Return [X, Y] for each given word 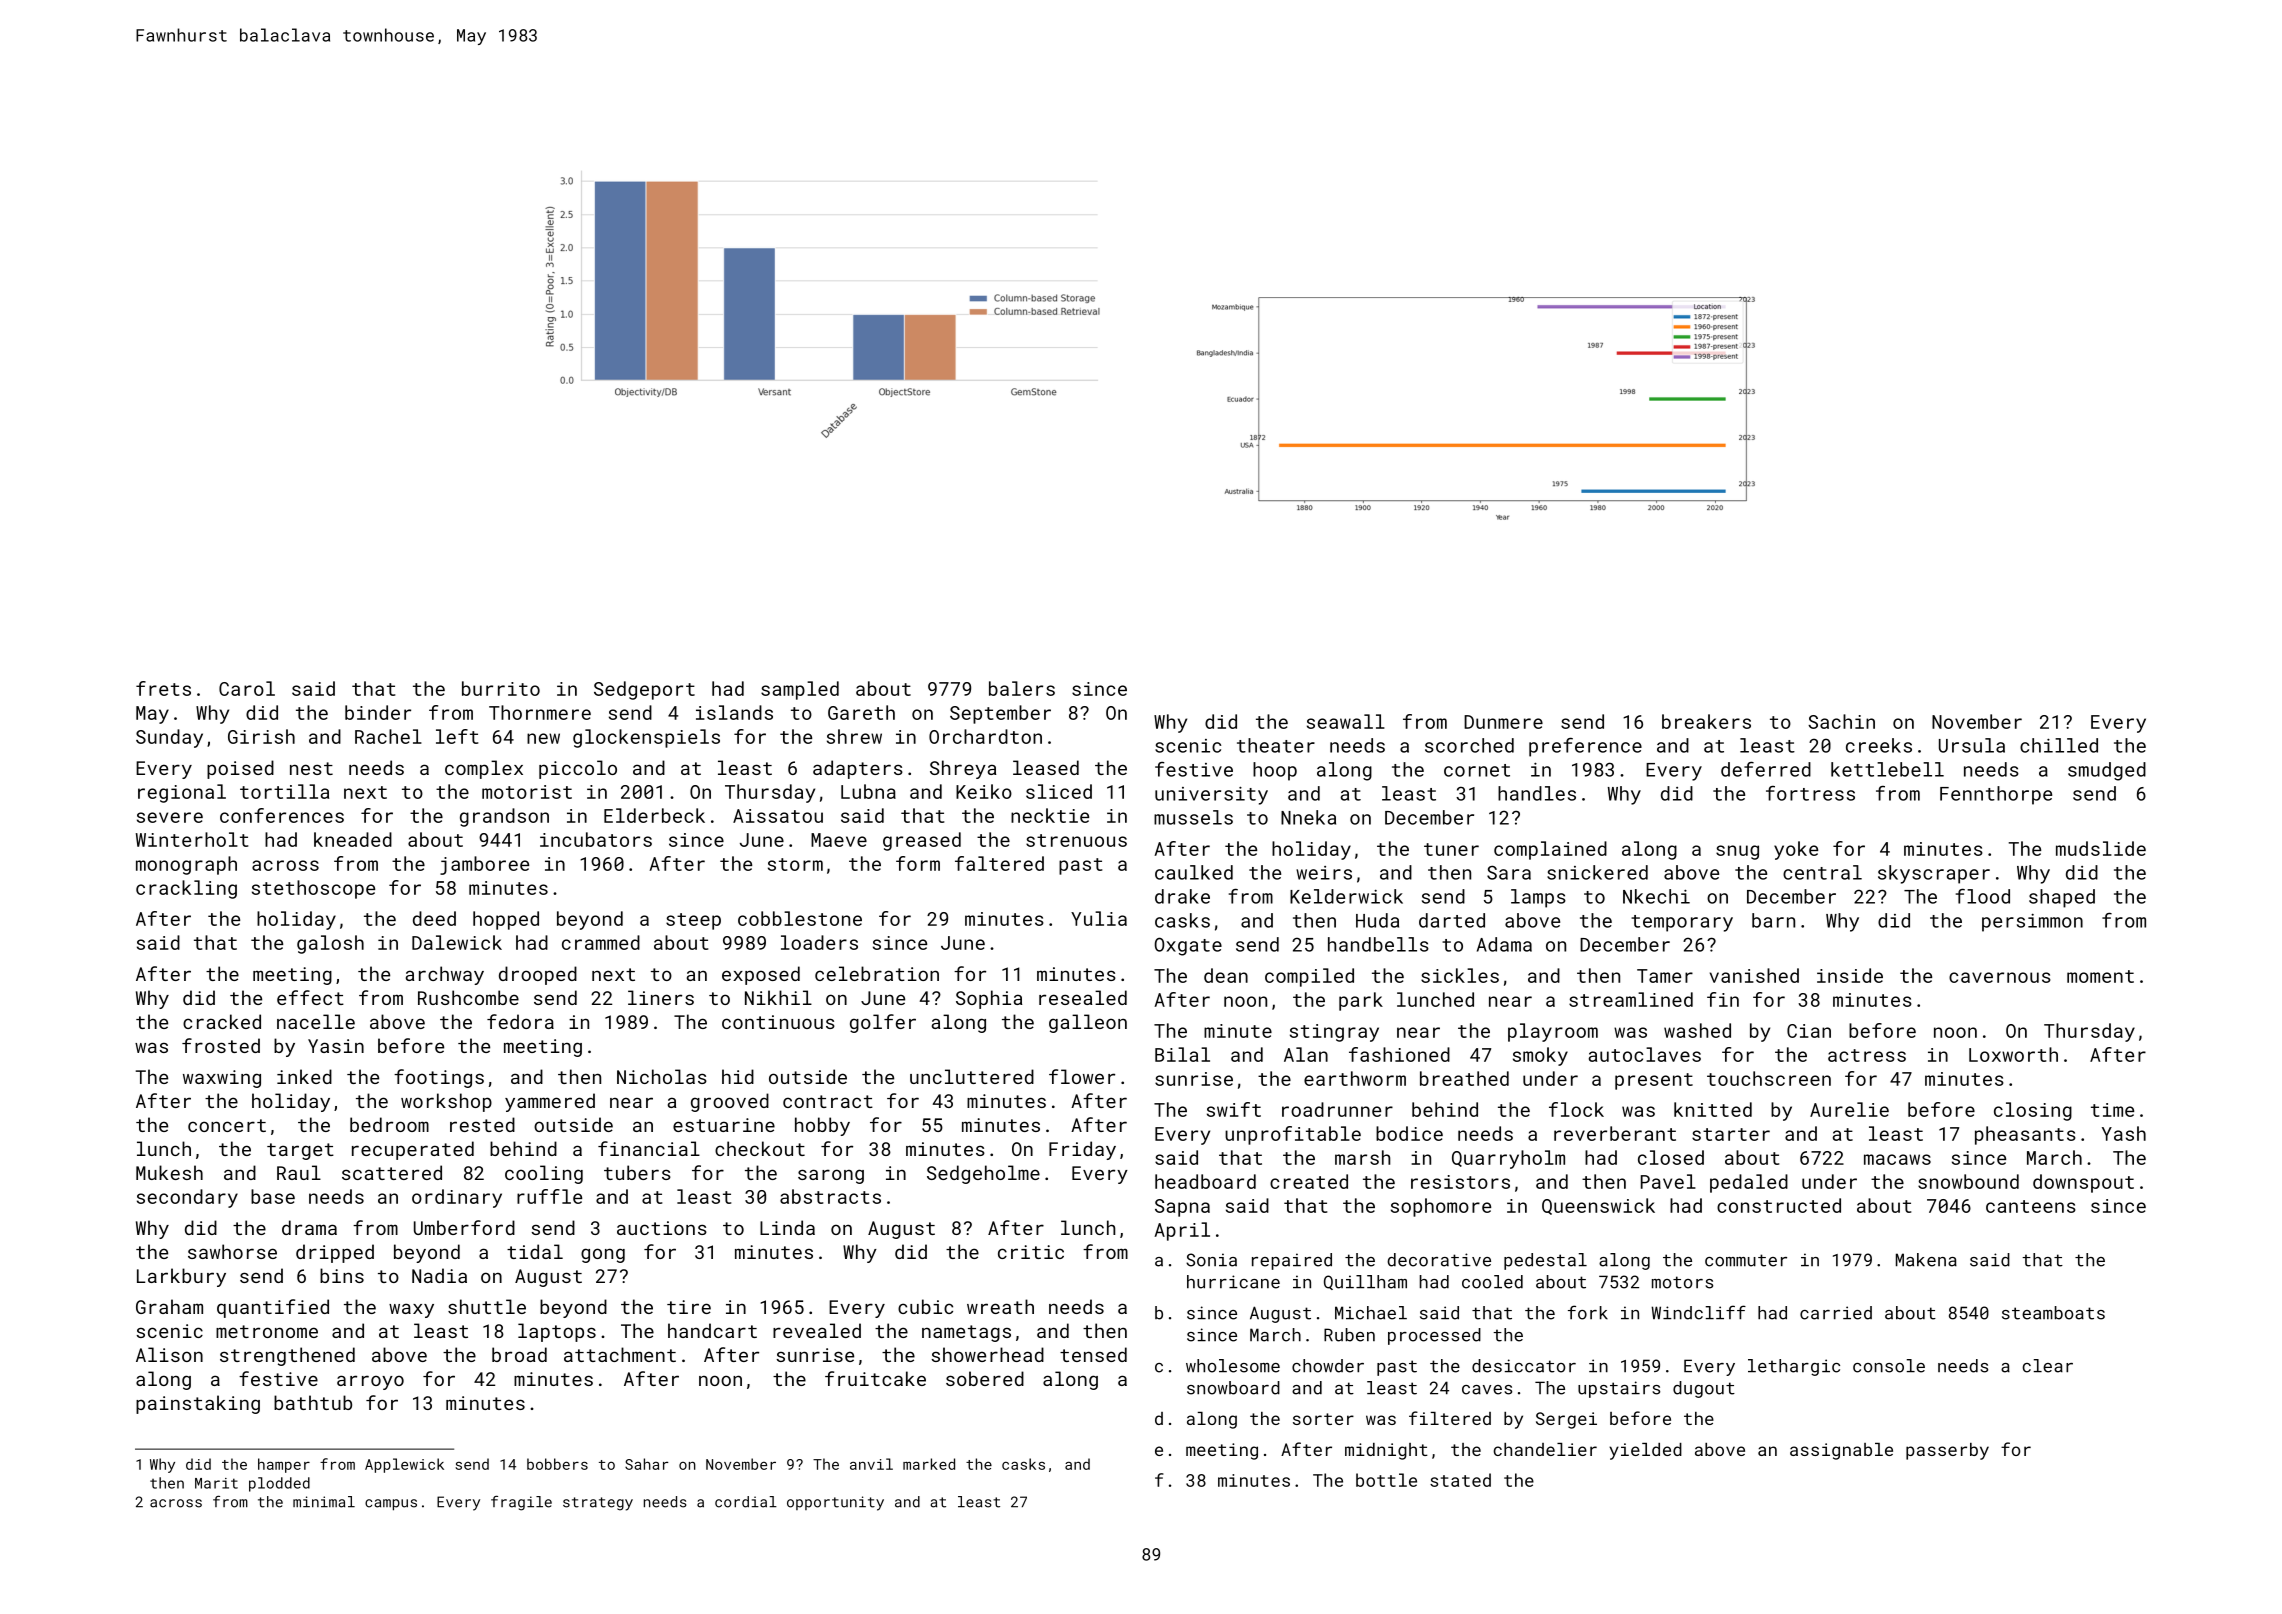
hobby [822, 1126]
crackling [186, 889]
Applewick [404, 1465]
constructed [1779, 1205]
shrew [854, 736]
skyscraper [1934, 874]
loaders [819, 942]
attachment [620, 1354]
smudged [2107, 771]
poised [240, 769]
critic [1031, 1252]
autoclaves [1645, 1054]
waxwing [222, 1079]
